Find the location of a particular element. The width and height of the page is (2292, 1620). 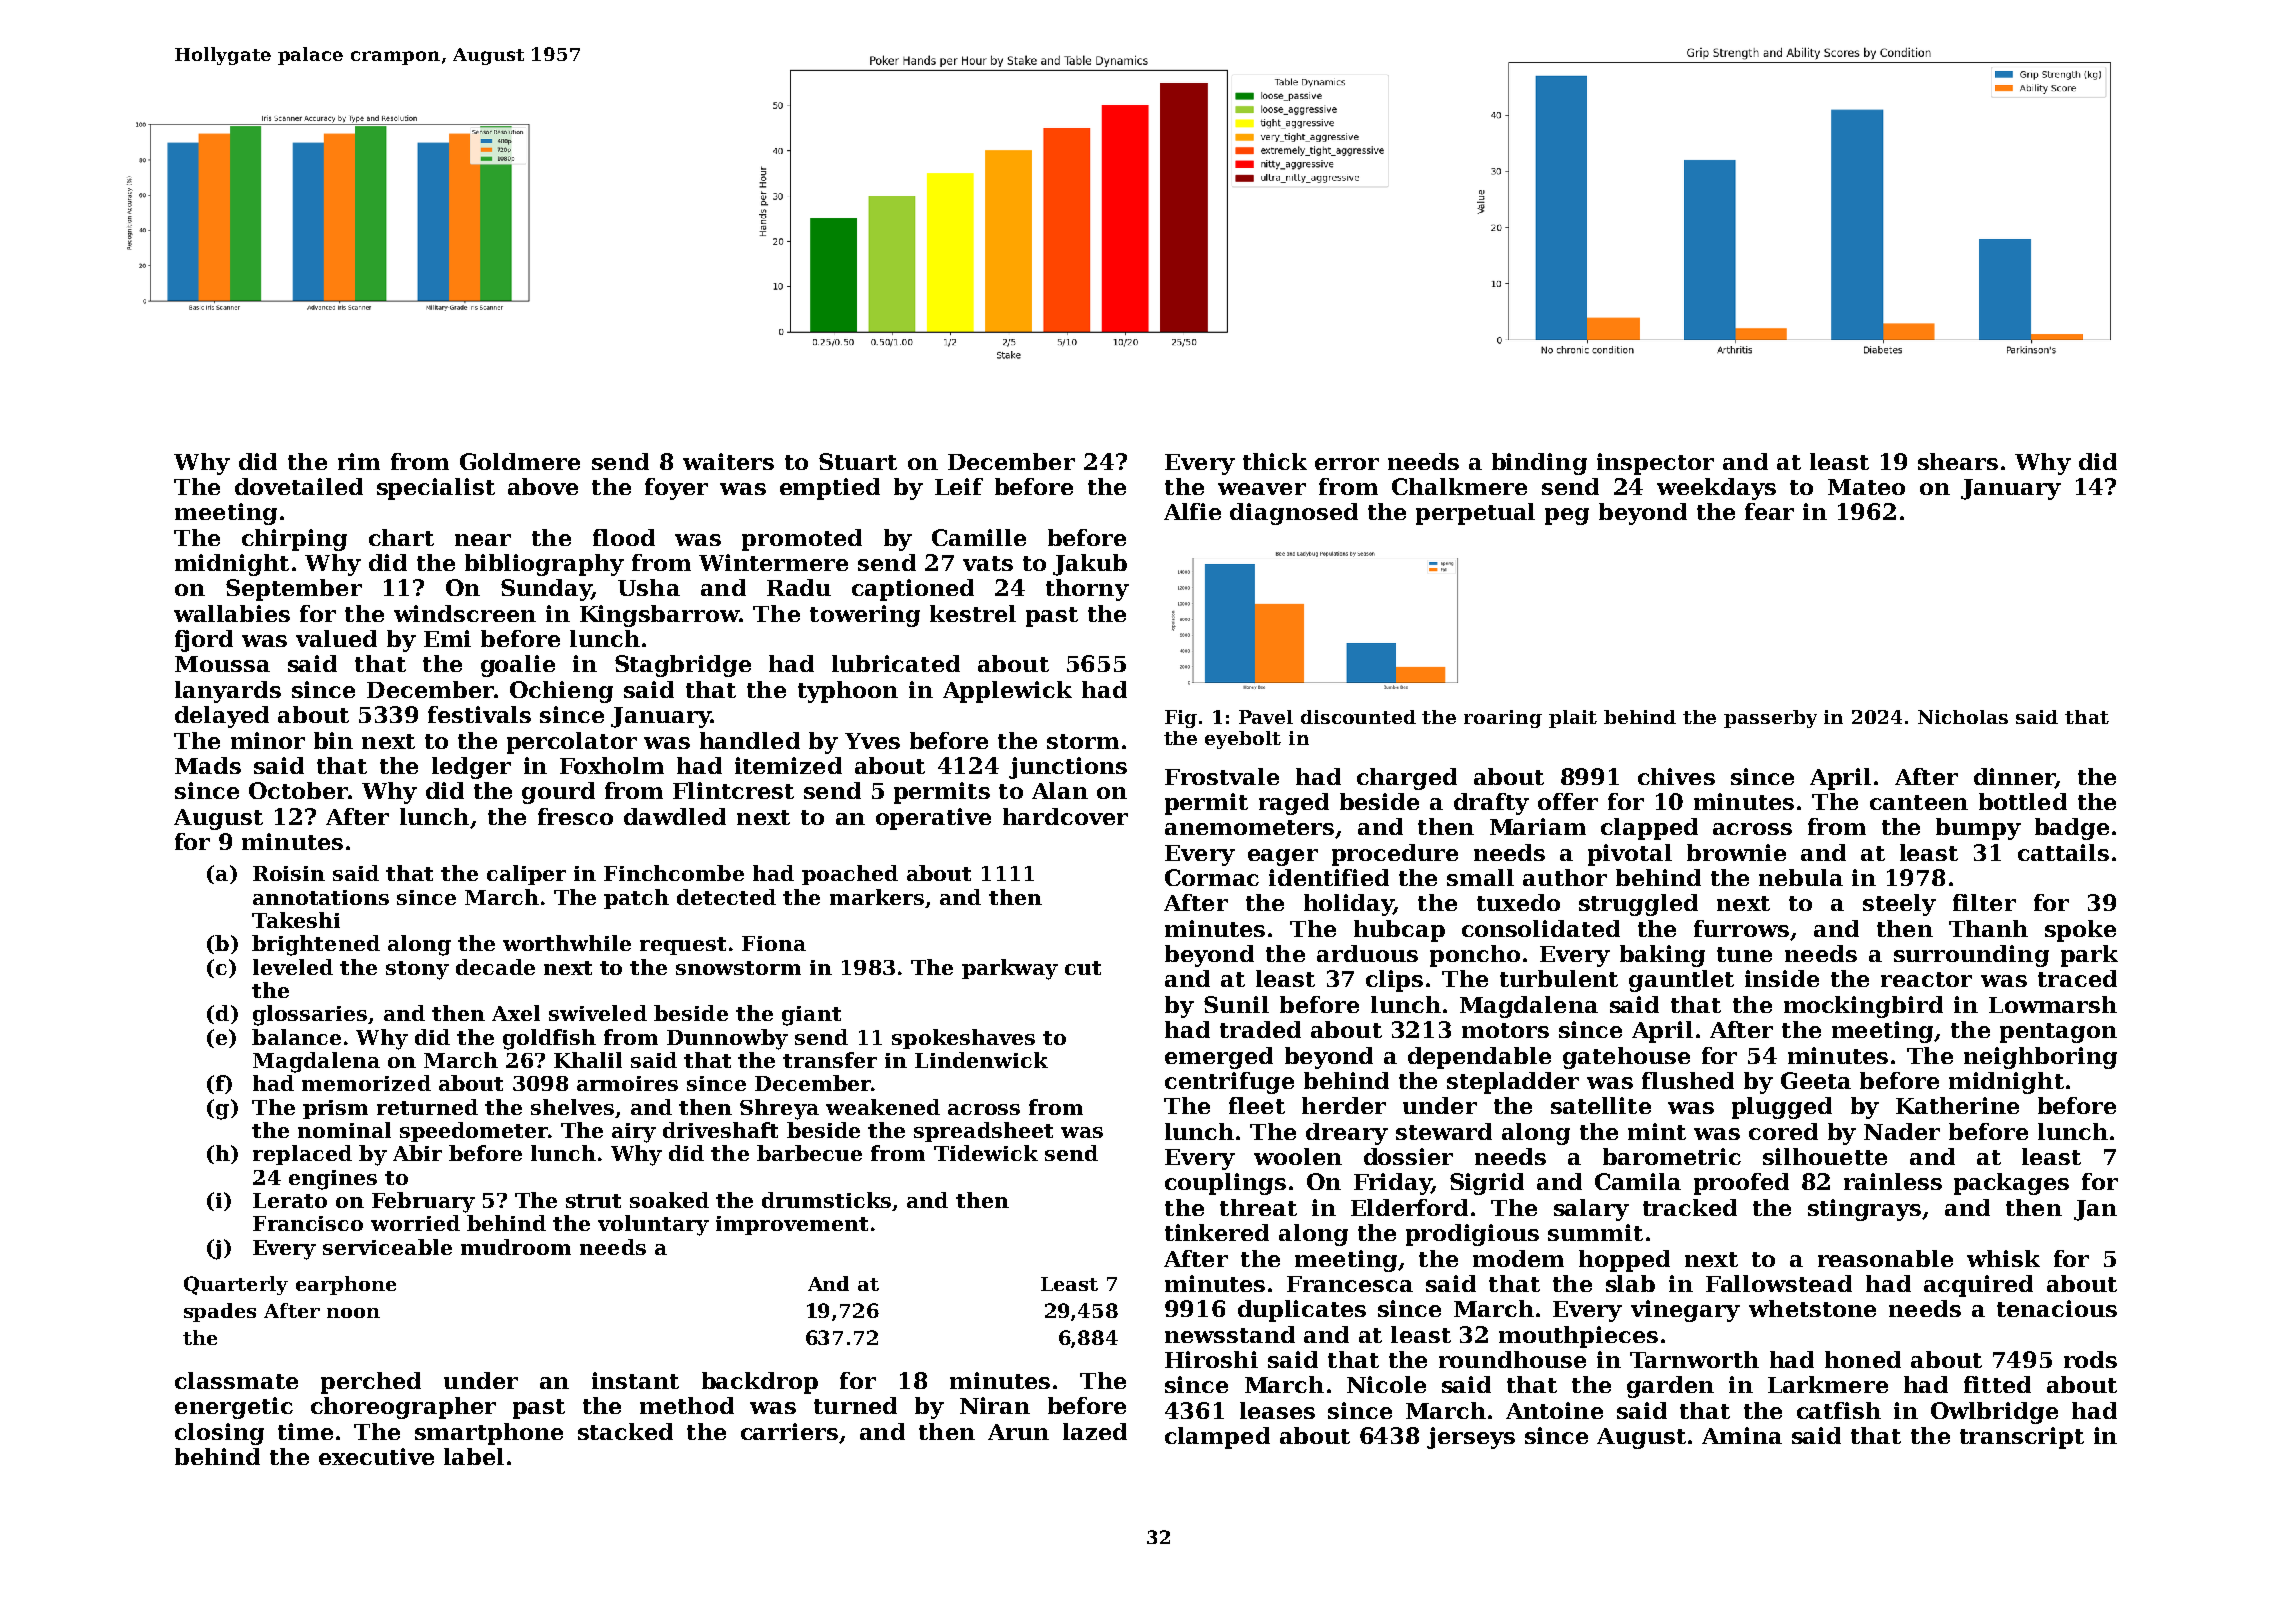

passerby is located at coordinates (1770, 719).
